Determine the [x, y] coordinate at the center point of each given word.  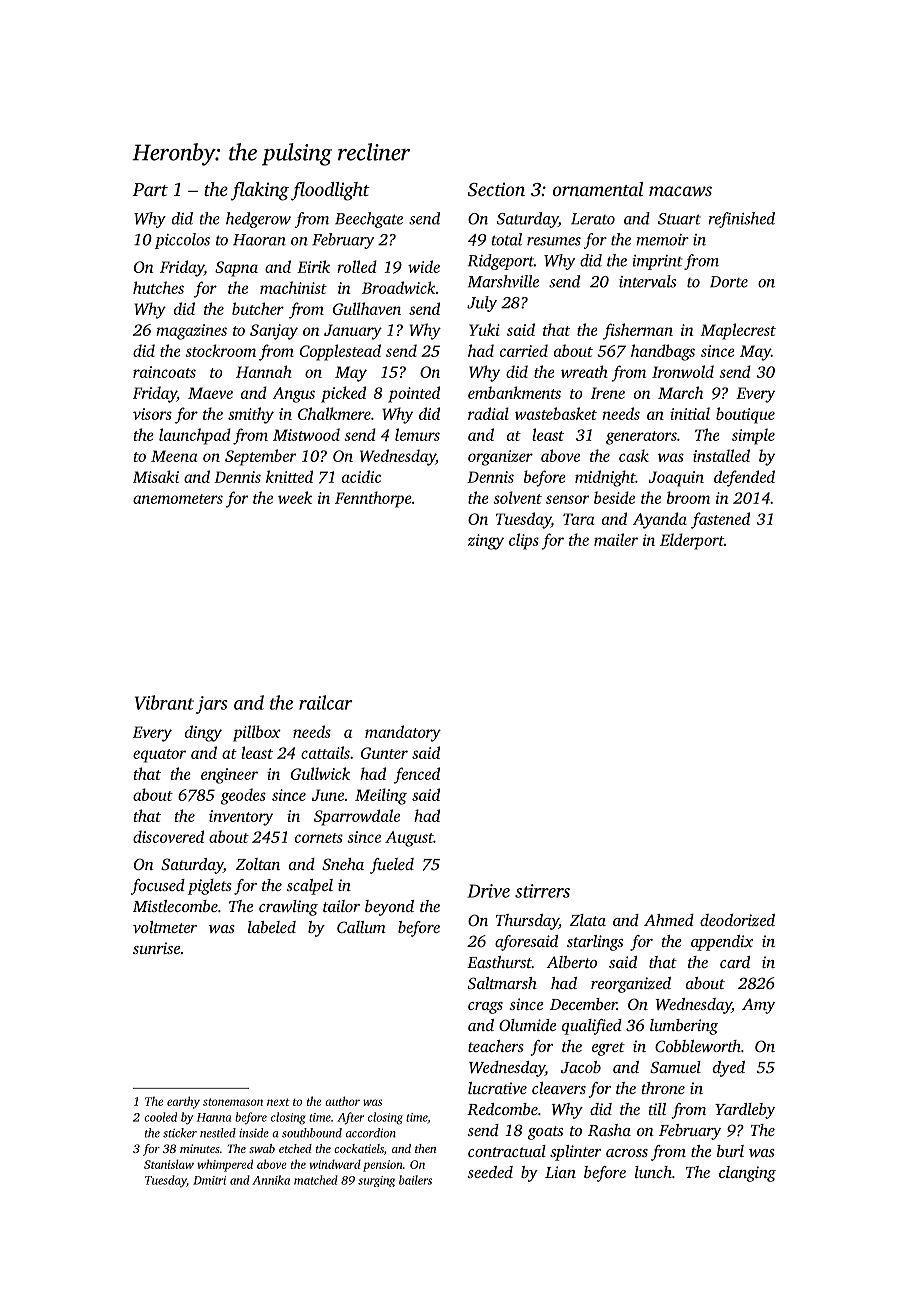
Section [496, 190]
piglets [210, 887]
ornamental [598, 189]
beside [614, 497]
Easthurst [499, 962]
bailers [415, 1180]
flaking [260, 191]
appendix [722, 943]
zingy [486, 542]
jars [212, 705]
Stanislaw [169, 1164]
